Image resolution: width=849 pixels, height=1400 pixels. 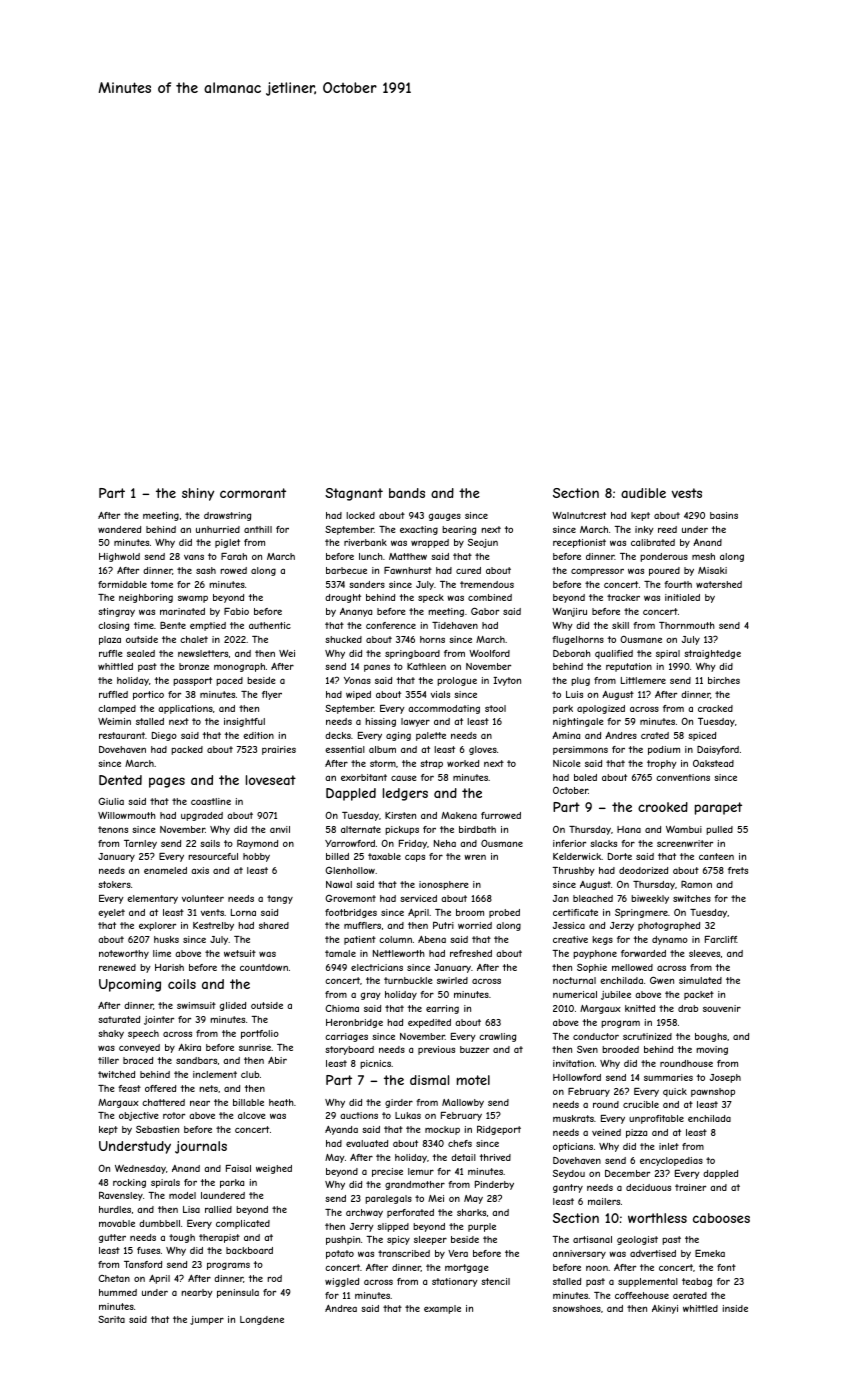 I want to click on receptionist, so click(x=579, y=543).
